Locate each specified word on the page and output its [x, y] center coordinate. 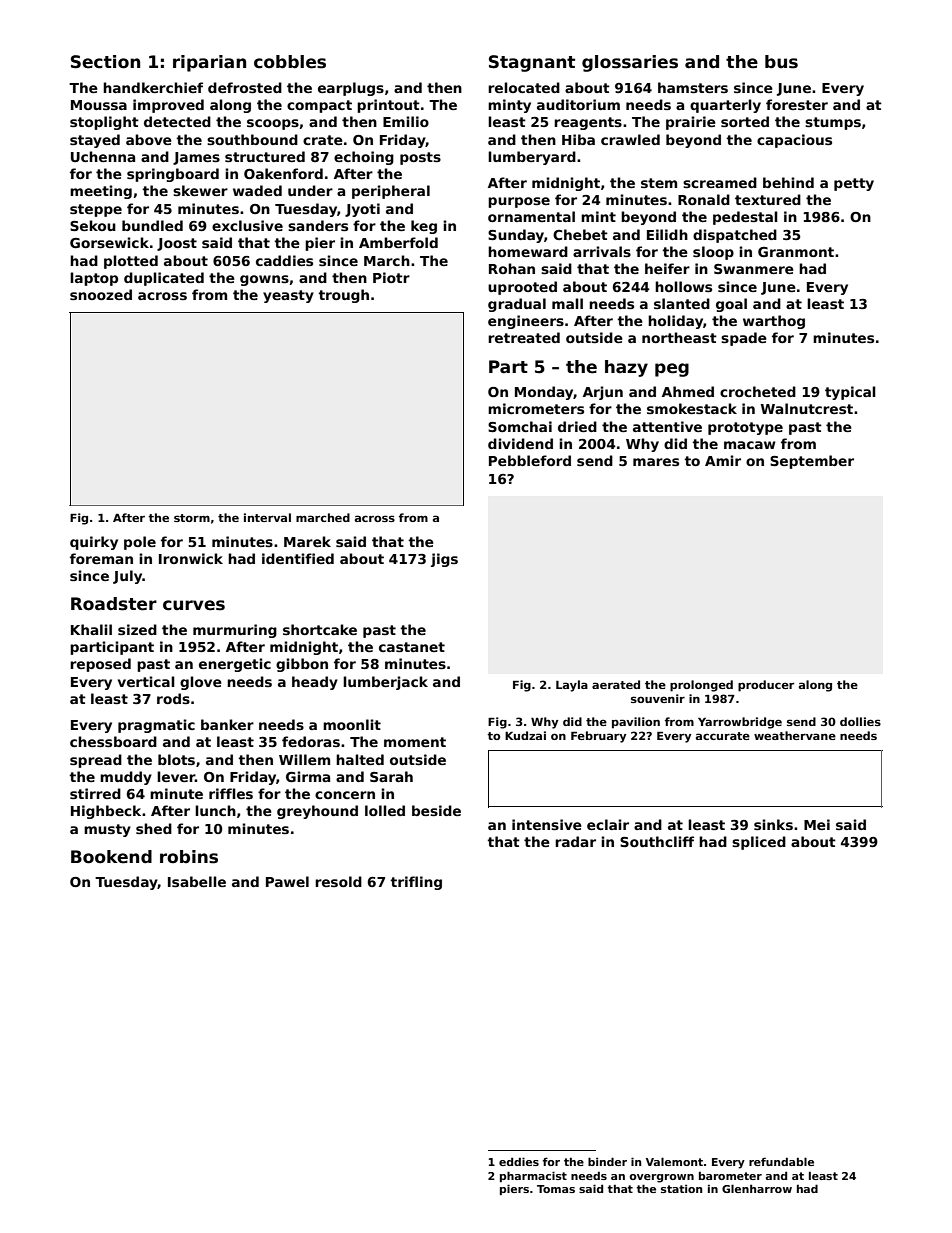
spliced [759, 843]
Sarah [391, 776]
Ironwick [191, 558]
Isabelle [197, 881]
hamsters [693, 87]
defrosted [245, 87]
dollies [860, 721]
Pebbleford [530, 460]
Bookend [111, 857]
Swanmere [754, 269]
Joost [177, 244]
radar [575, 841]
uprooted [522, 288]
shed [154, 828]
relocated [524, 87]
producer [766, 686]
